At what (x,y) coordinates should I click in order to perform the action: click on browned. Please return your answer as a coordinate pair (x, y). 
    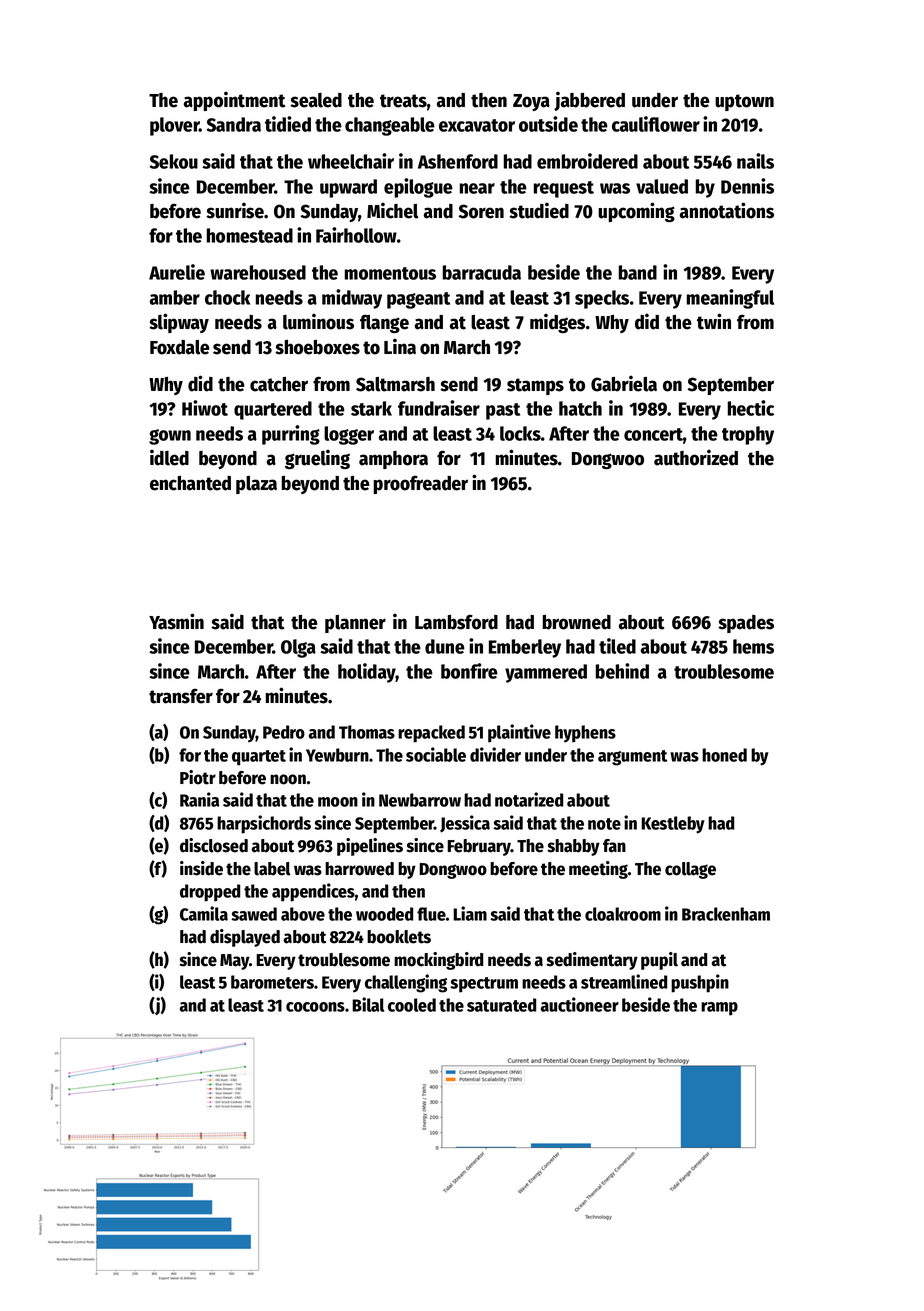
    Looking at the image, I should click on (577, 622).
